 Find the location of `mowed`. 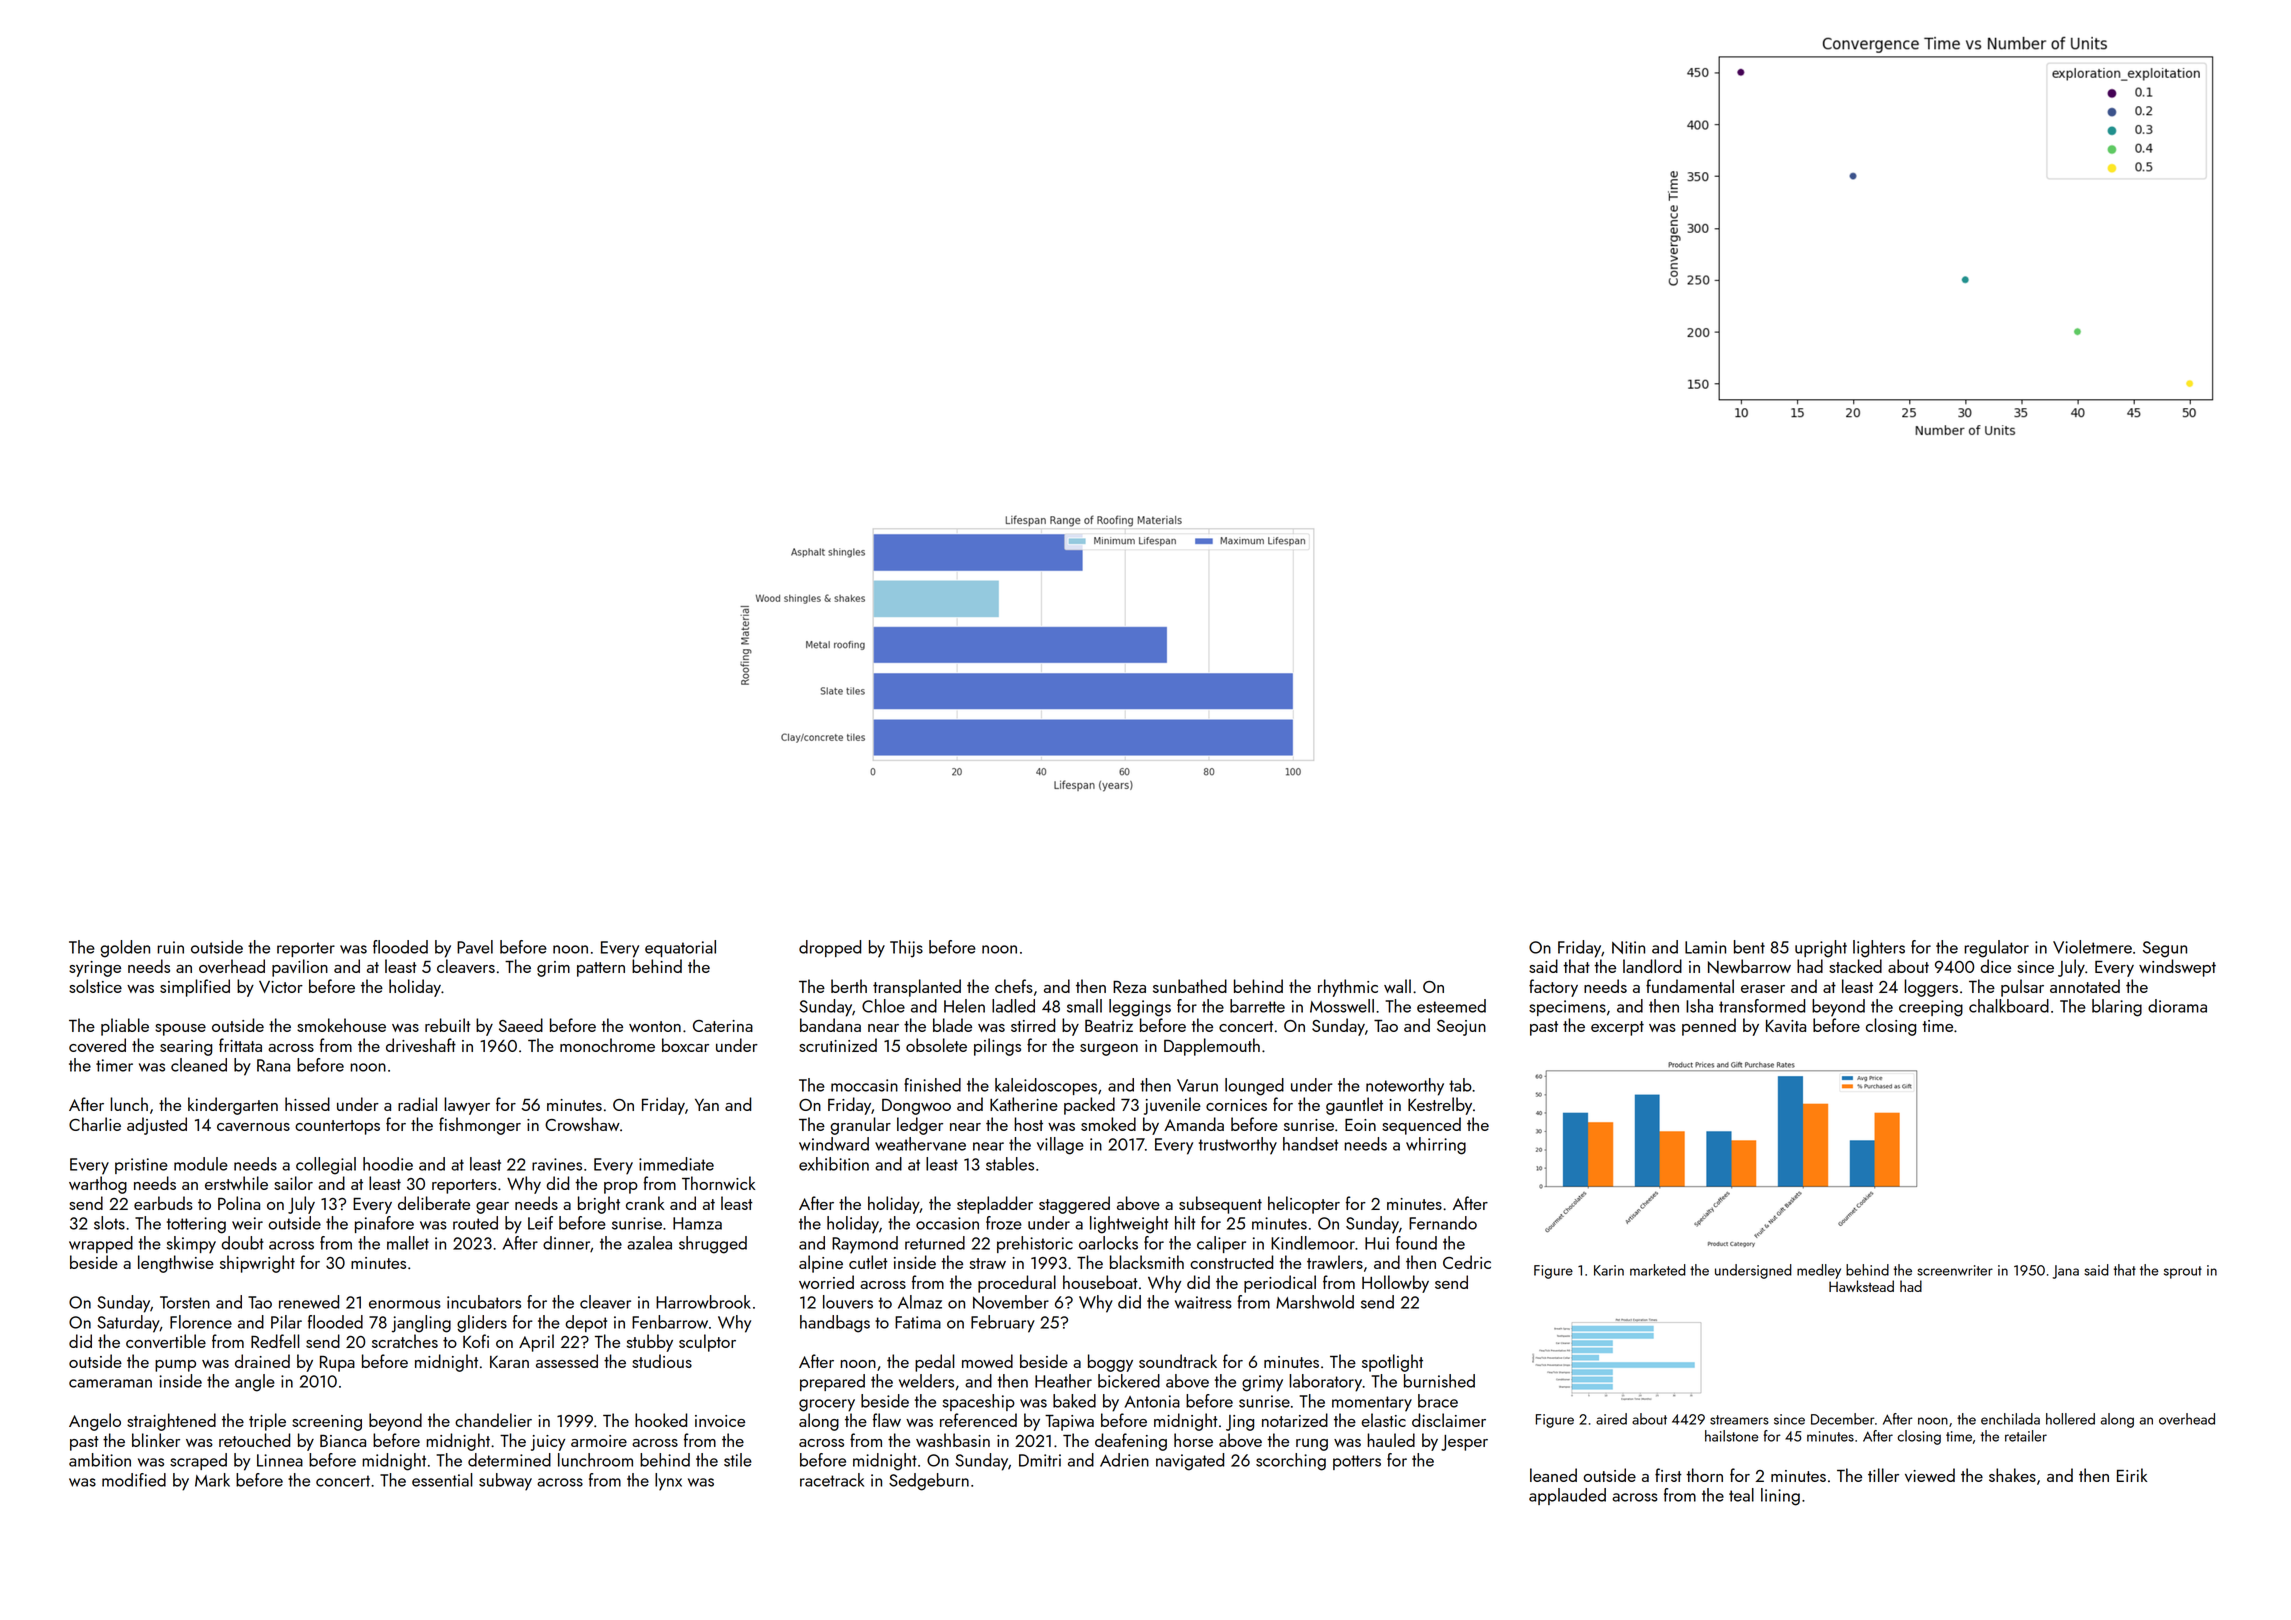

mowed is located at coordinates (987, 1361).
